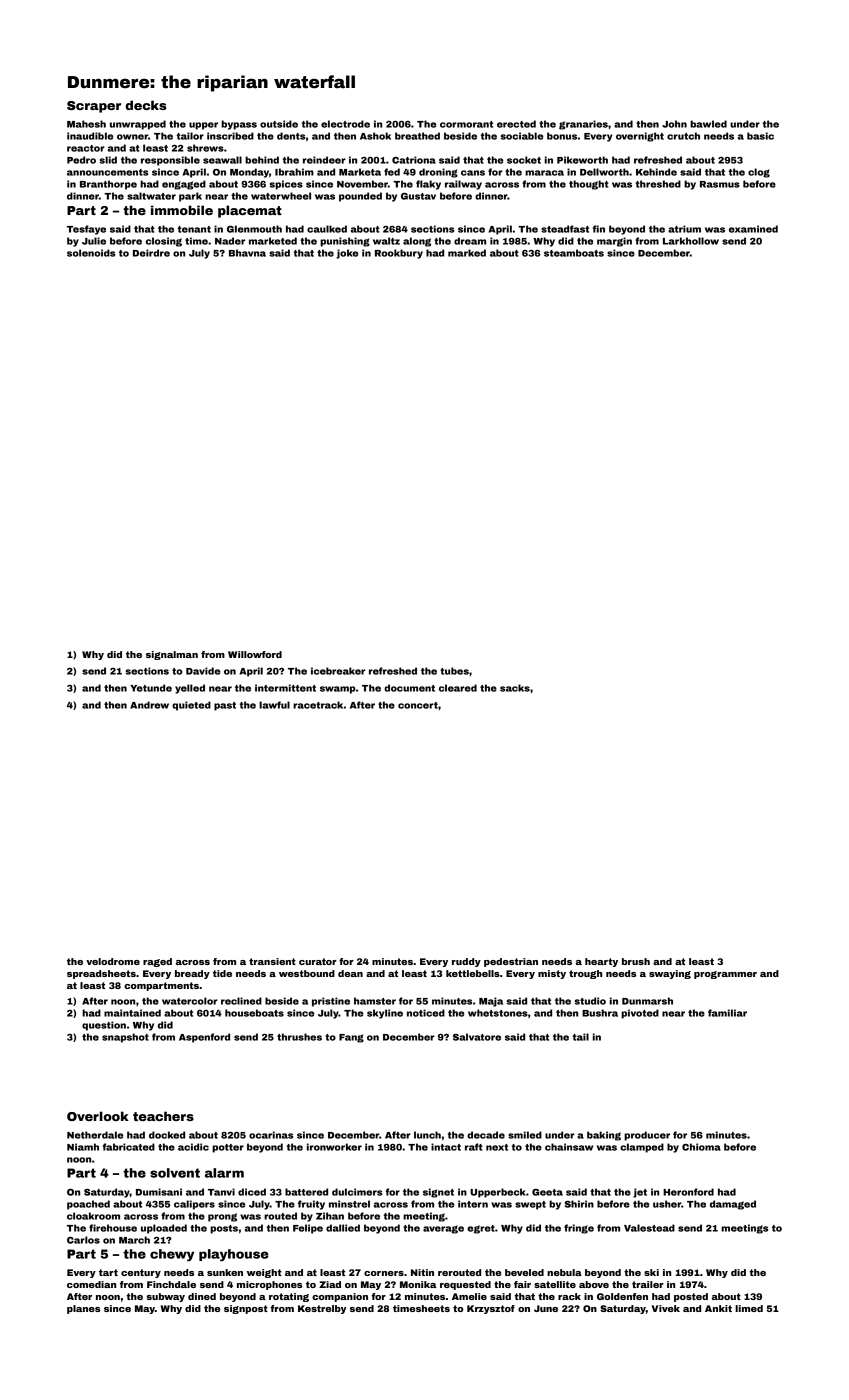  I want to click on Larkhollow, so click(691, 241).
